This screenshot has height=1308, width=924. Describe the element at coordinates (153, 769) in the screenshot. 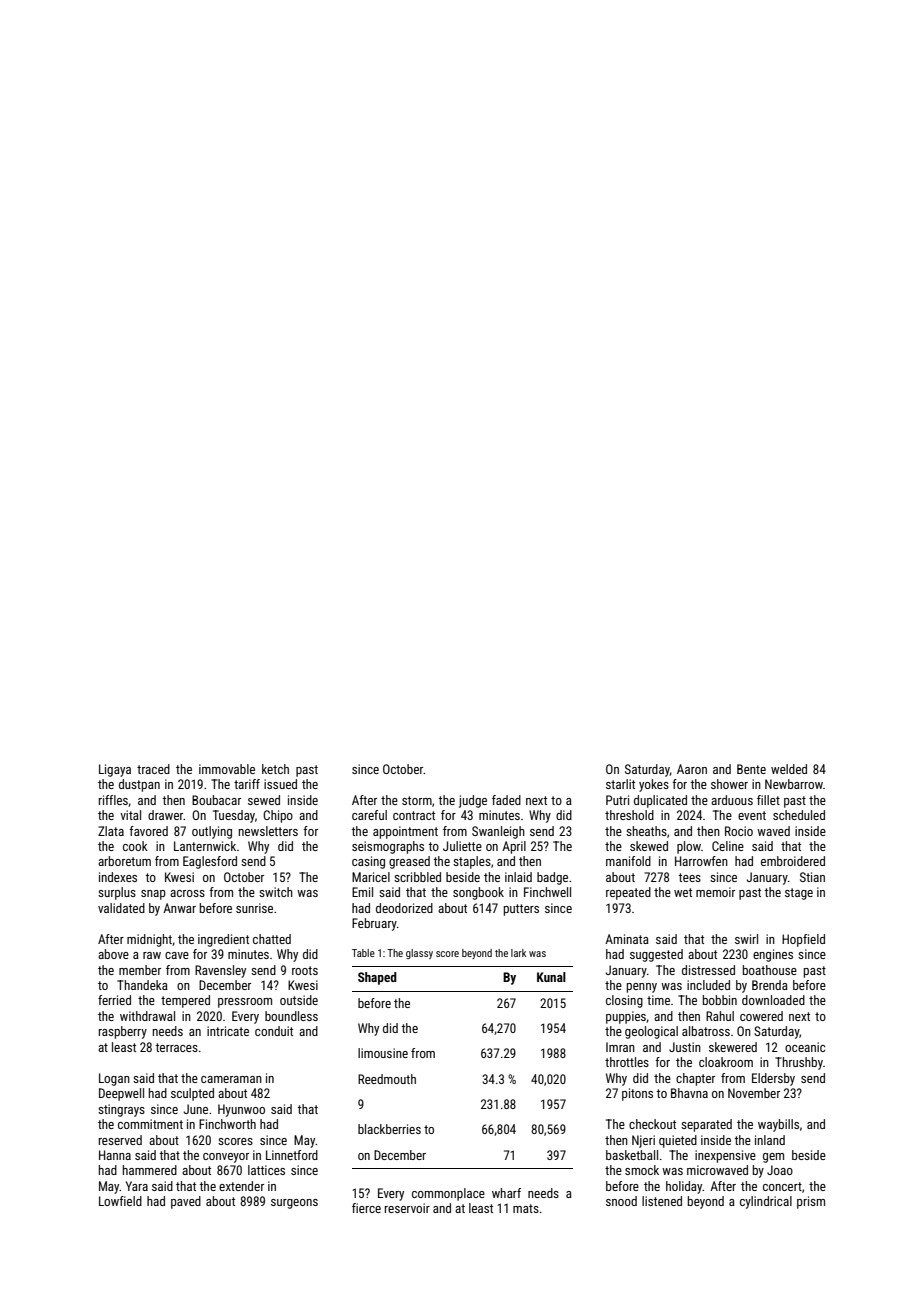

I see `traced` at that location.
